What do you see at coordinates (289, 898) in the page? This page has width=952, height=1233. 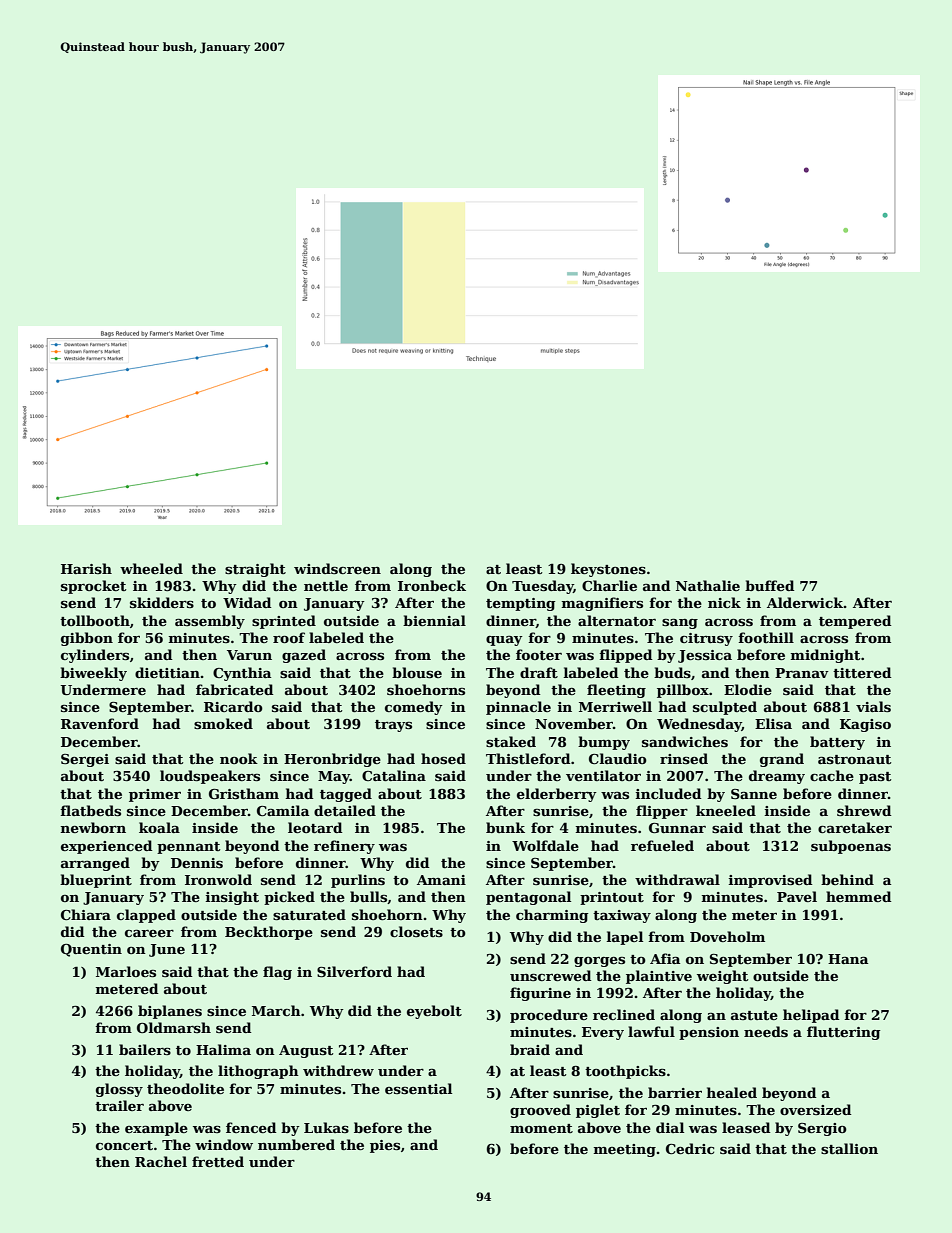 I see `picked` at bounding box center [289, 898].
